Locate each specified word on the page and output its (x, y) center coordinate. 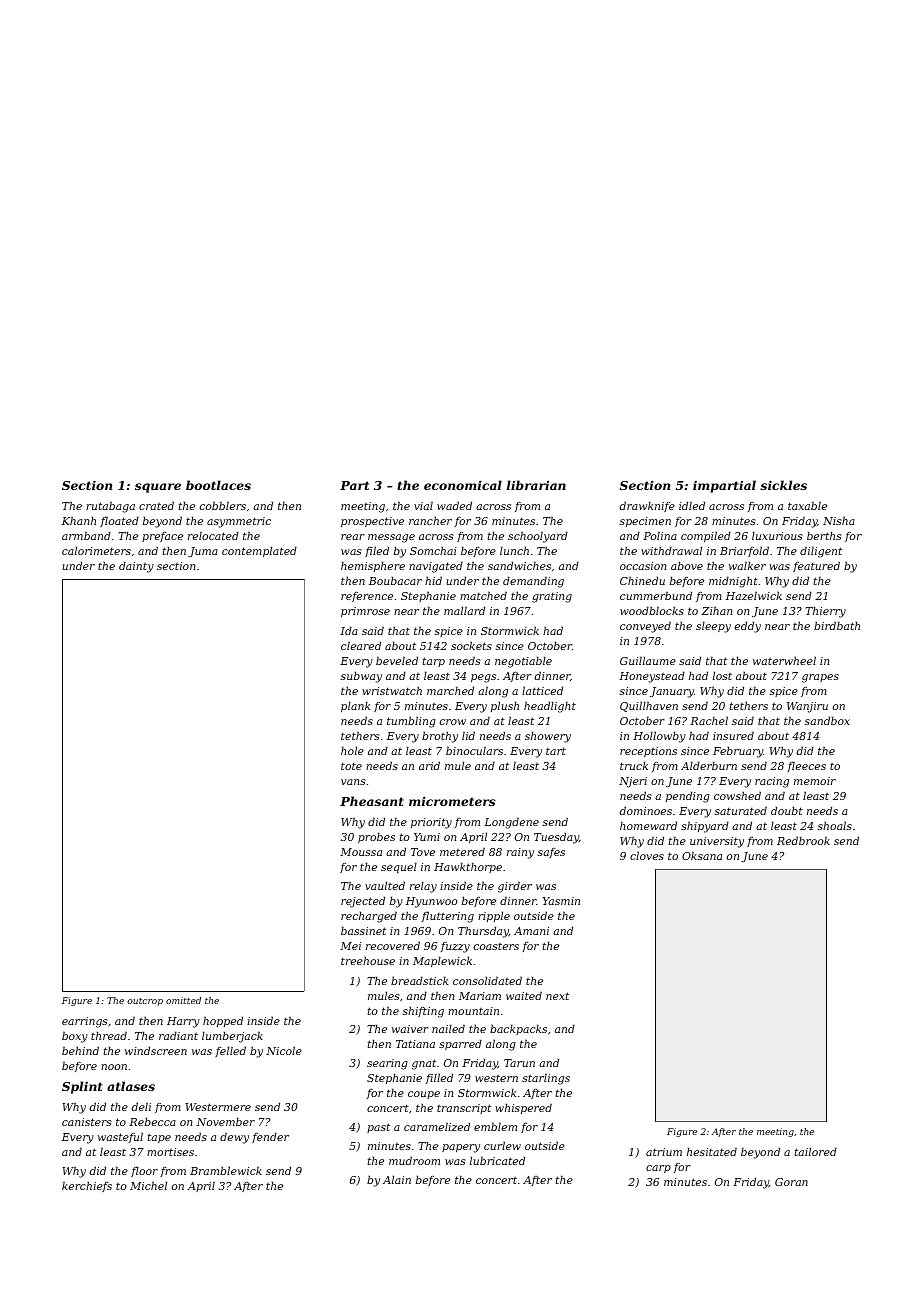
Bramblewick (226, 1170)
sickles (783, 485)
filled (439, 1078)
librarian (536, 485)
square (158, 488)
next (557, 996)
